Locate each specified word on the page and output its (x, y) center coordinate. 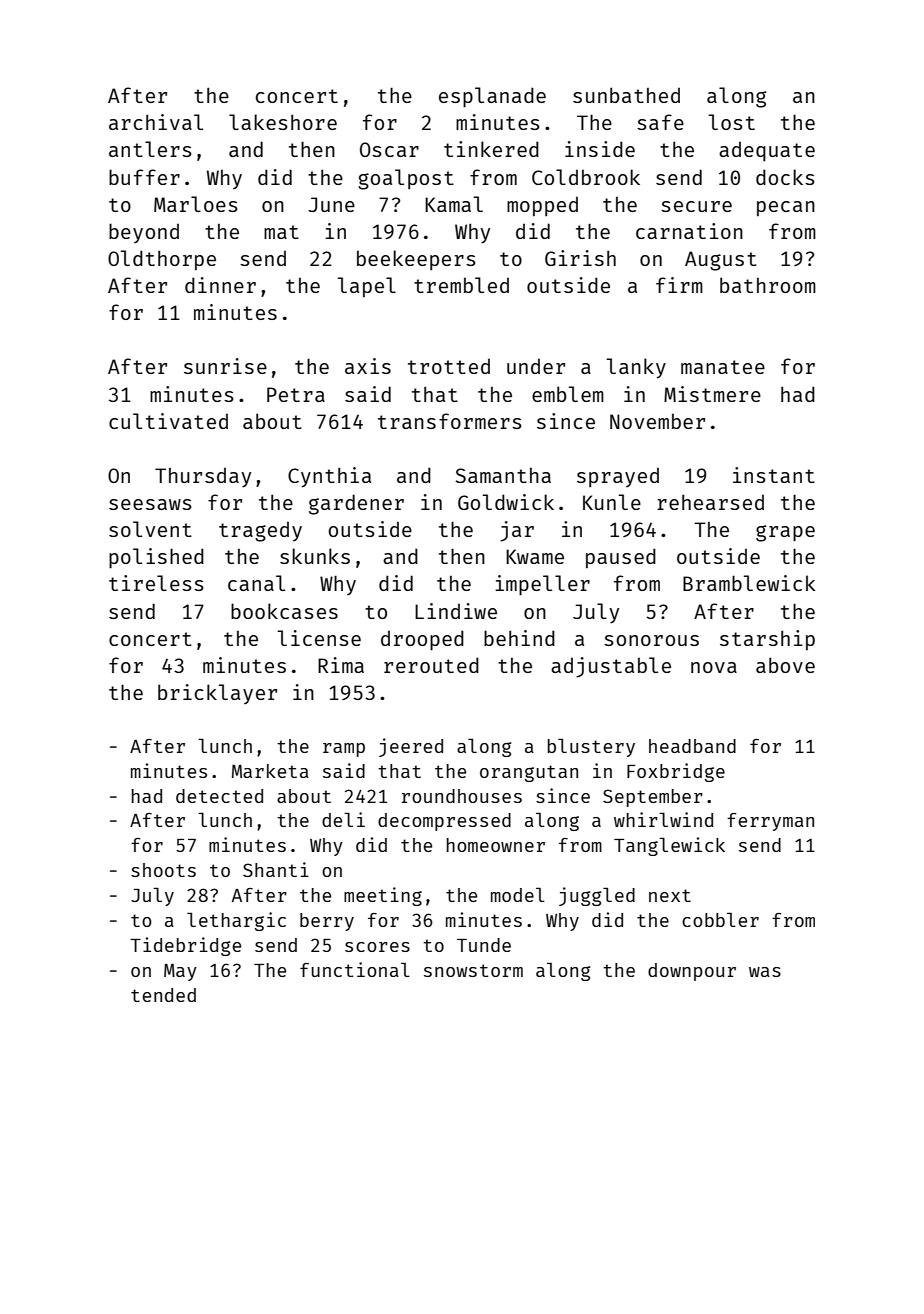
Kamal (454, 204)
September (653, 798)
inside (600, 149)
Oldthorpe (162, 260)
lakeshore (283, 122)
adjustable (611, 667)
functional (355, 969)
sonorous (651, 640)
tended (163, 995)
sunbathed (626, 95)
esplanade (492, 97)
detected (219, 796)
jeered (411, 747)
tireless (156, 583)
